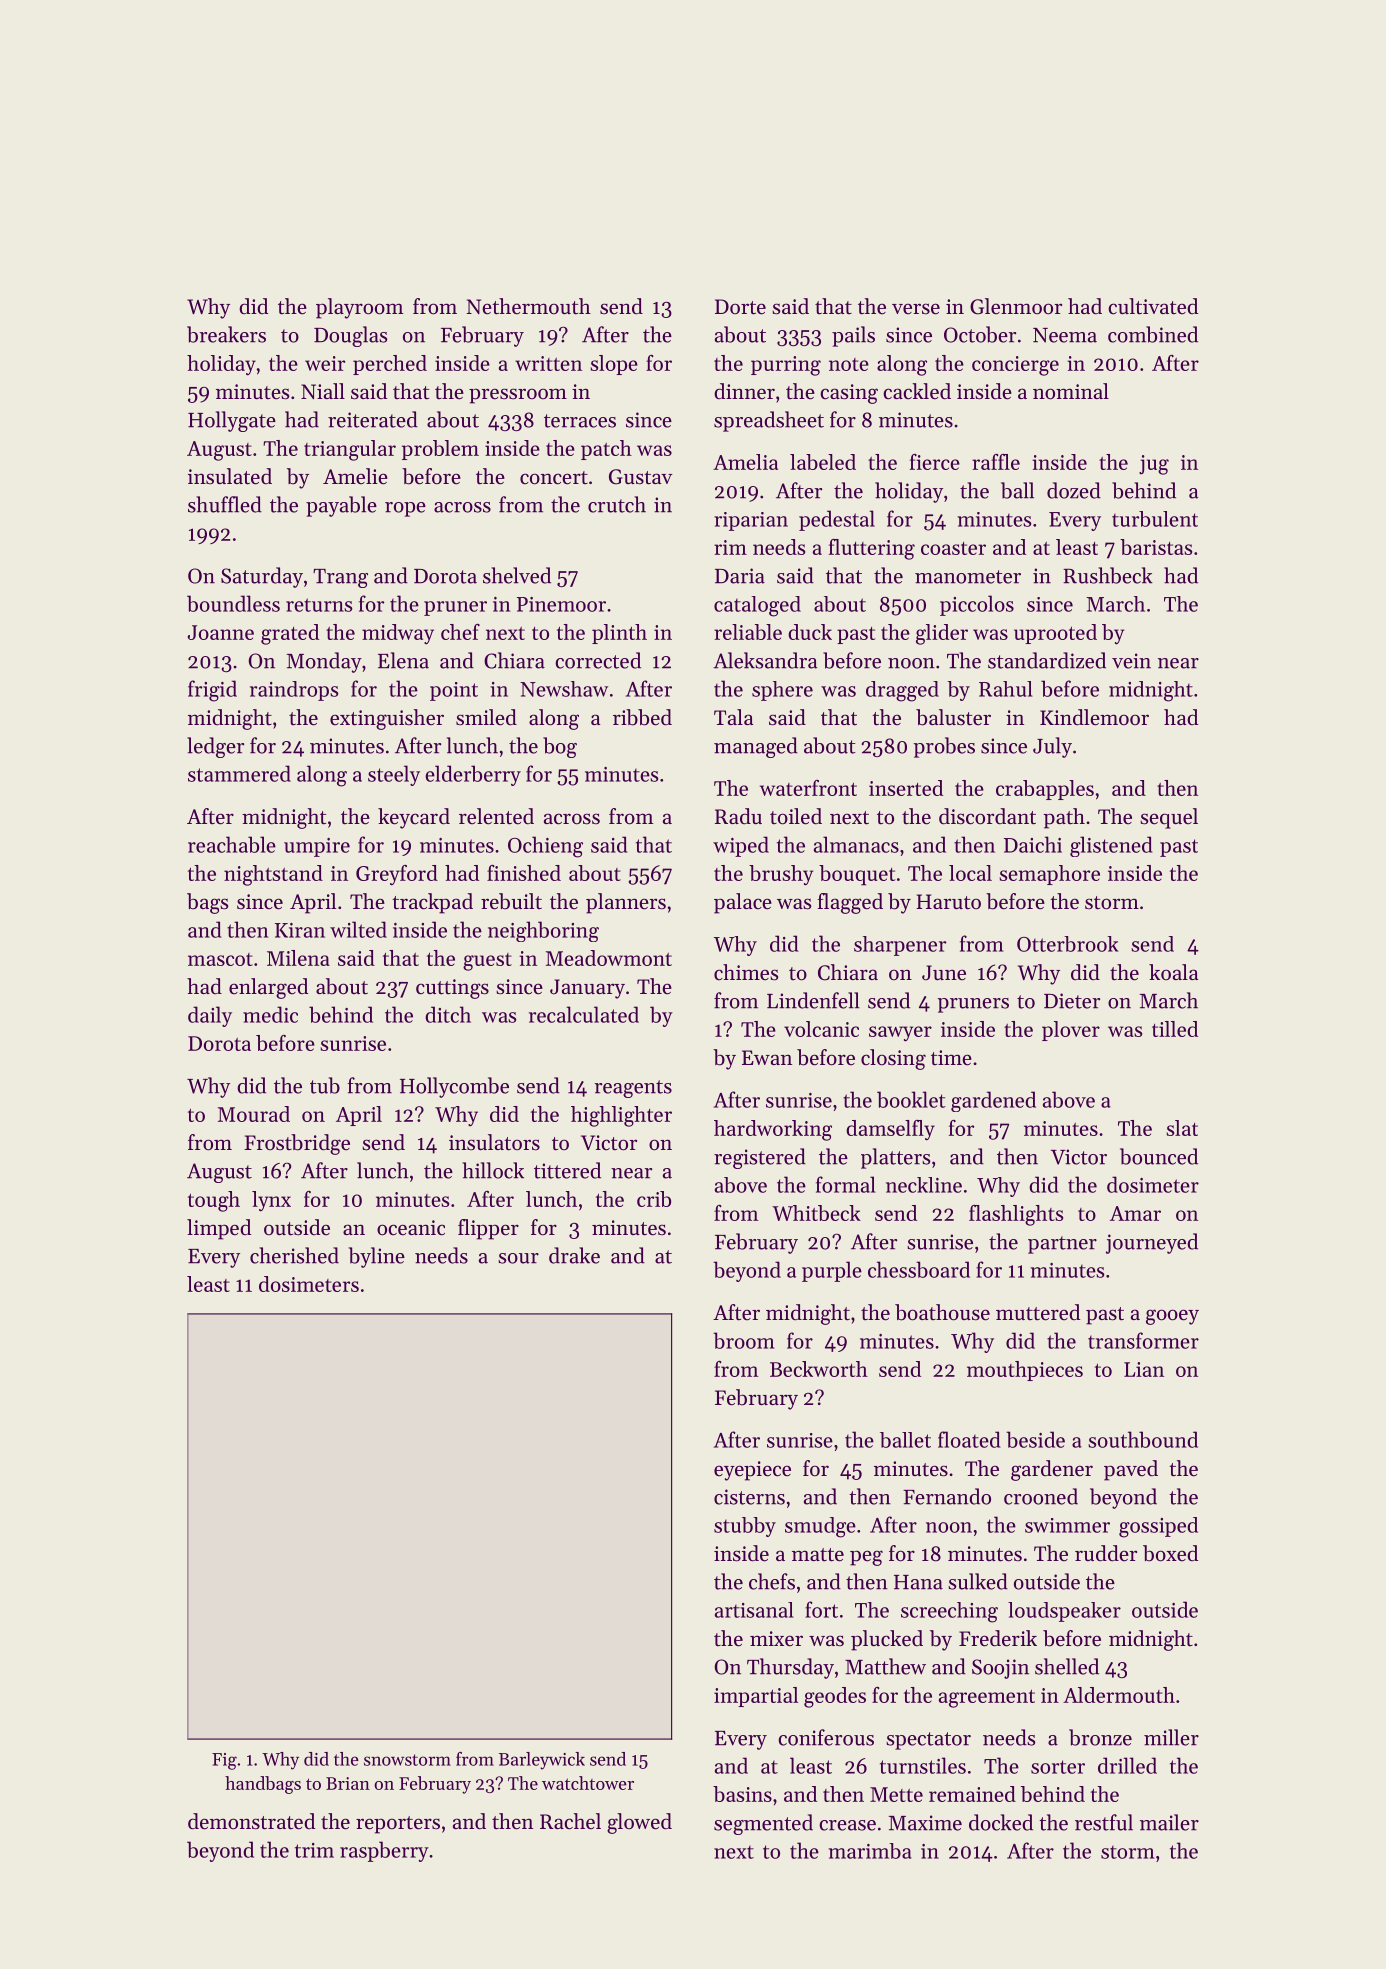 The height and width of the image is (1969, 1386). I want to click on umpire, so click(317, 847).
